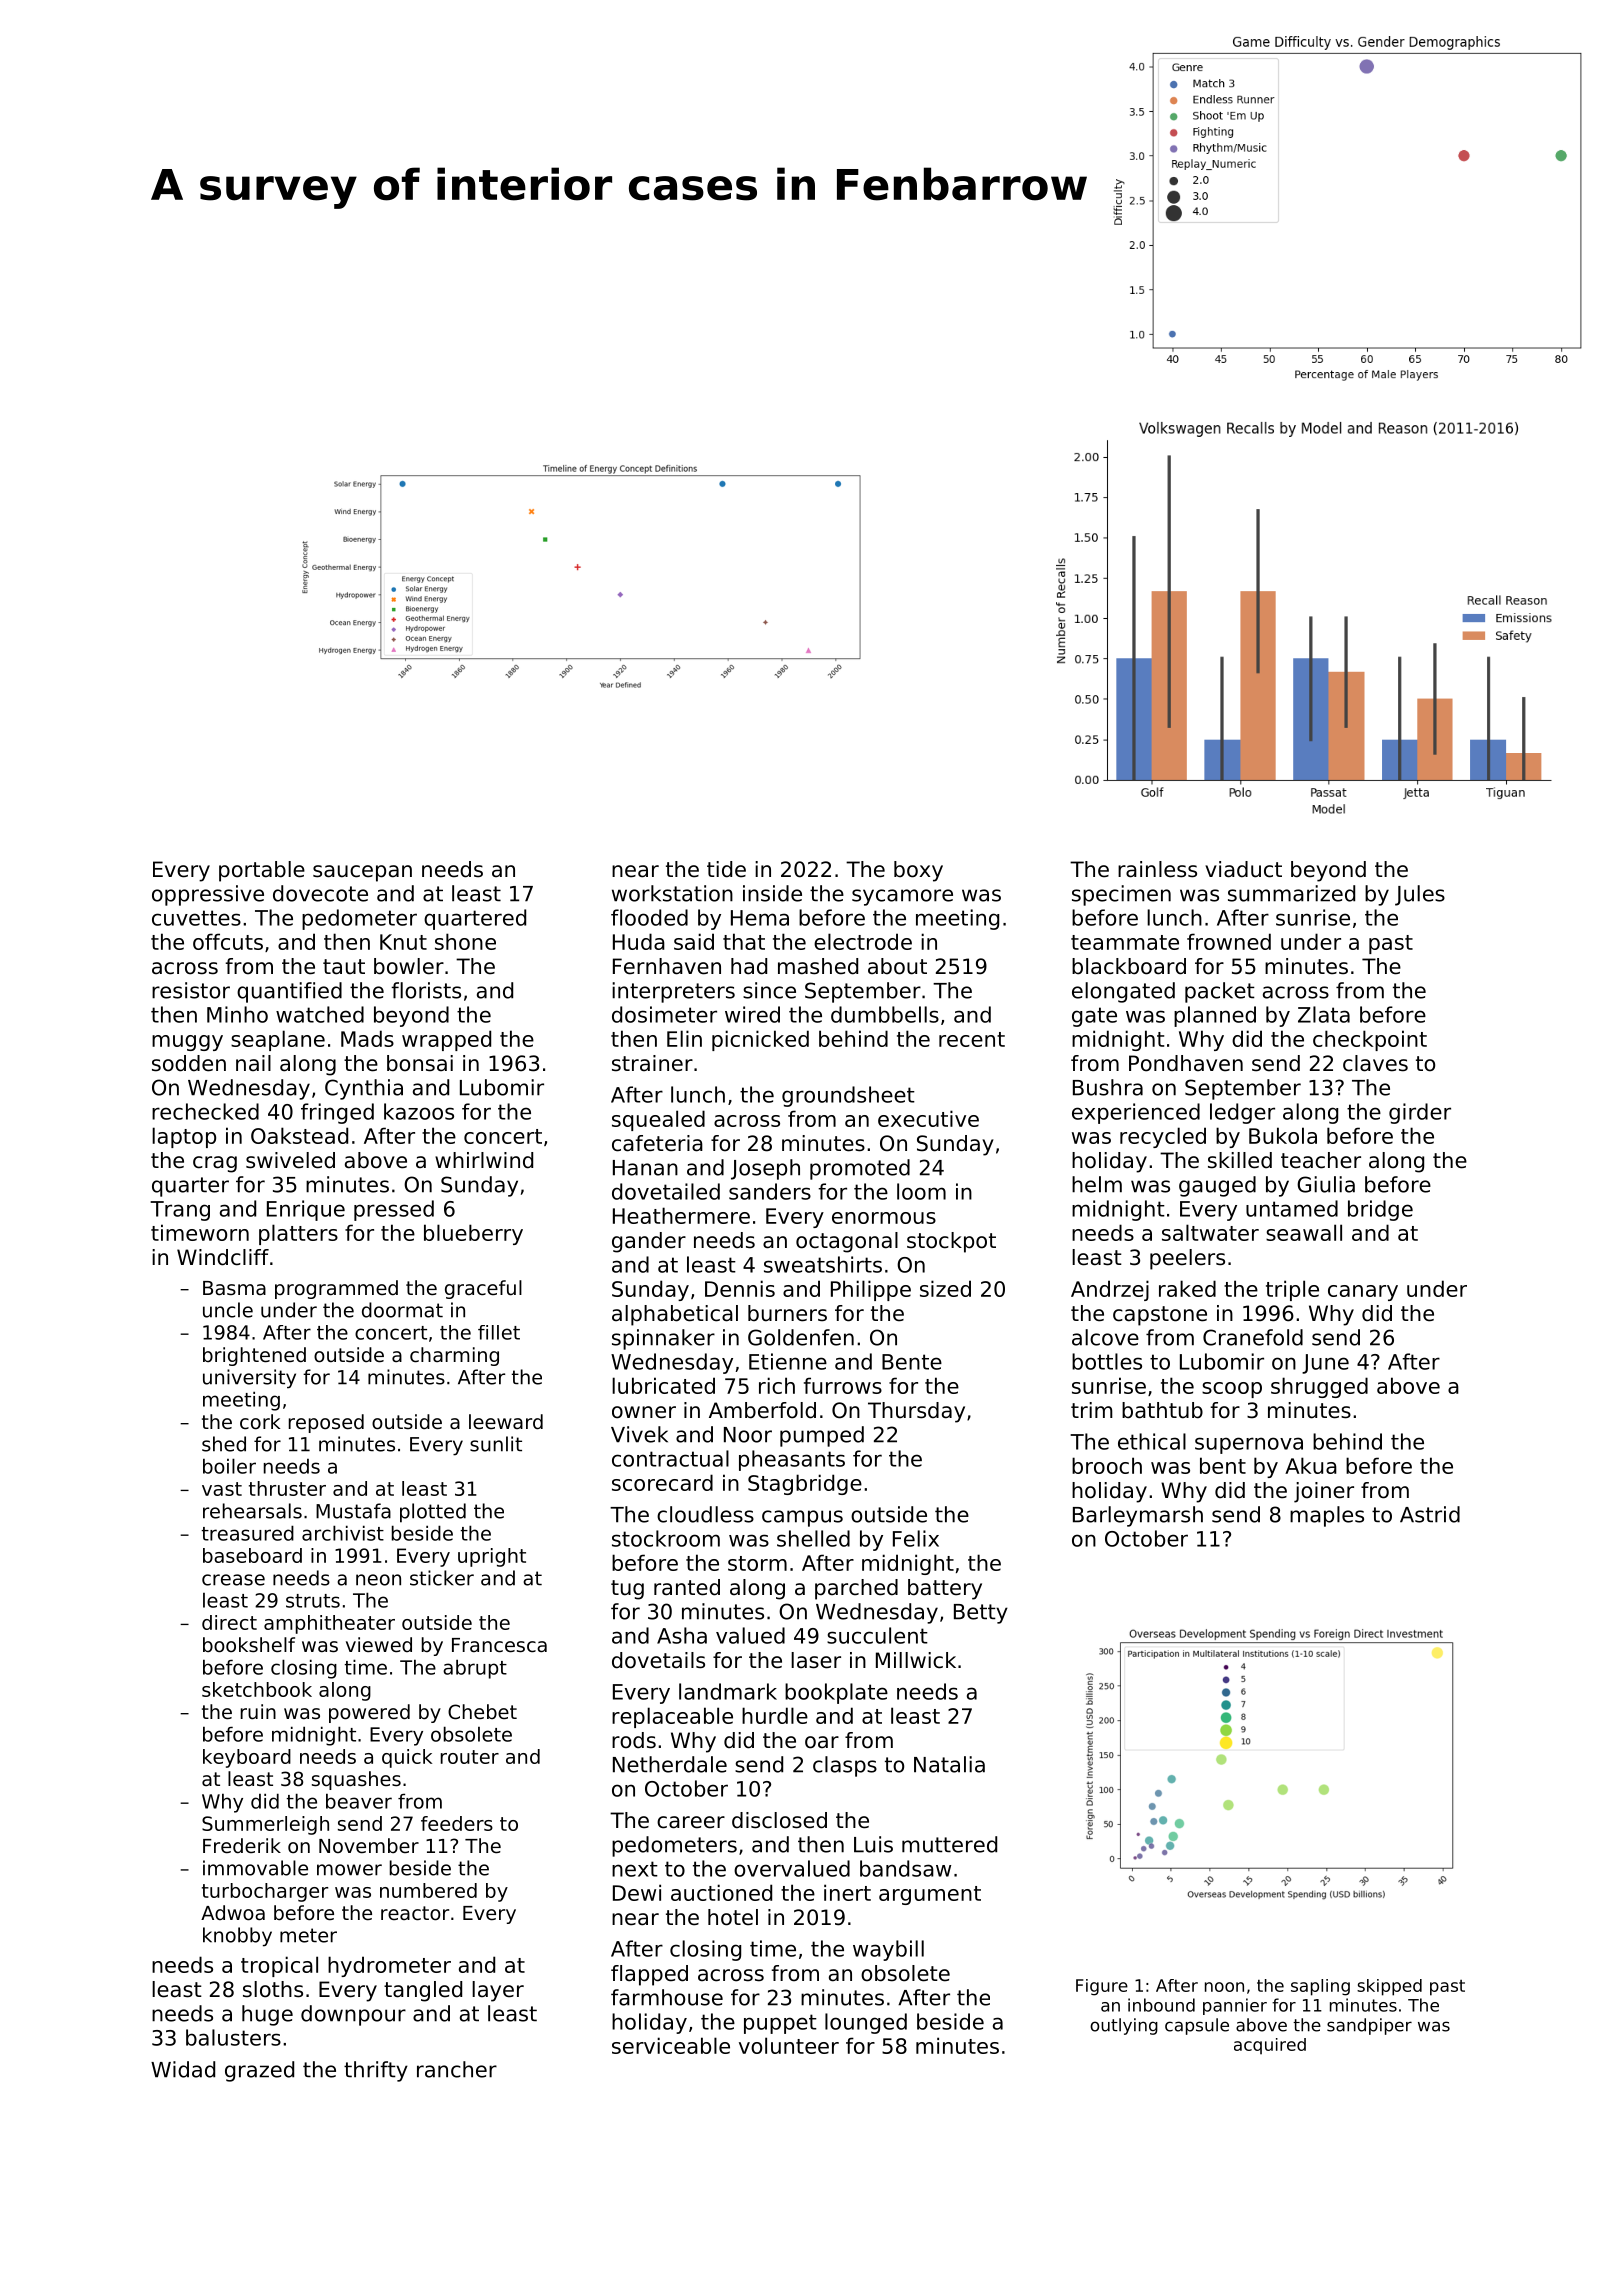 Image resolution: width=1620 pixels, height=2292 pixels. I want to click on muttered, so click(949, 1844).
